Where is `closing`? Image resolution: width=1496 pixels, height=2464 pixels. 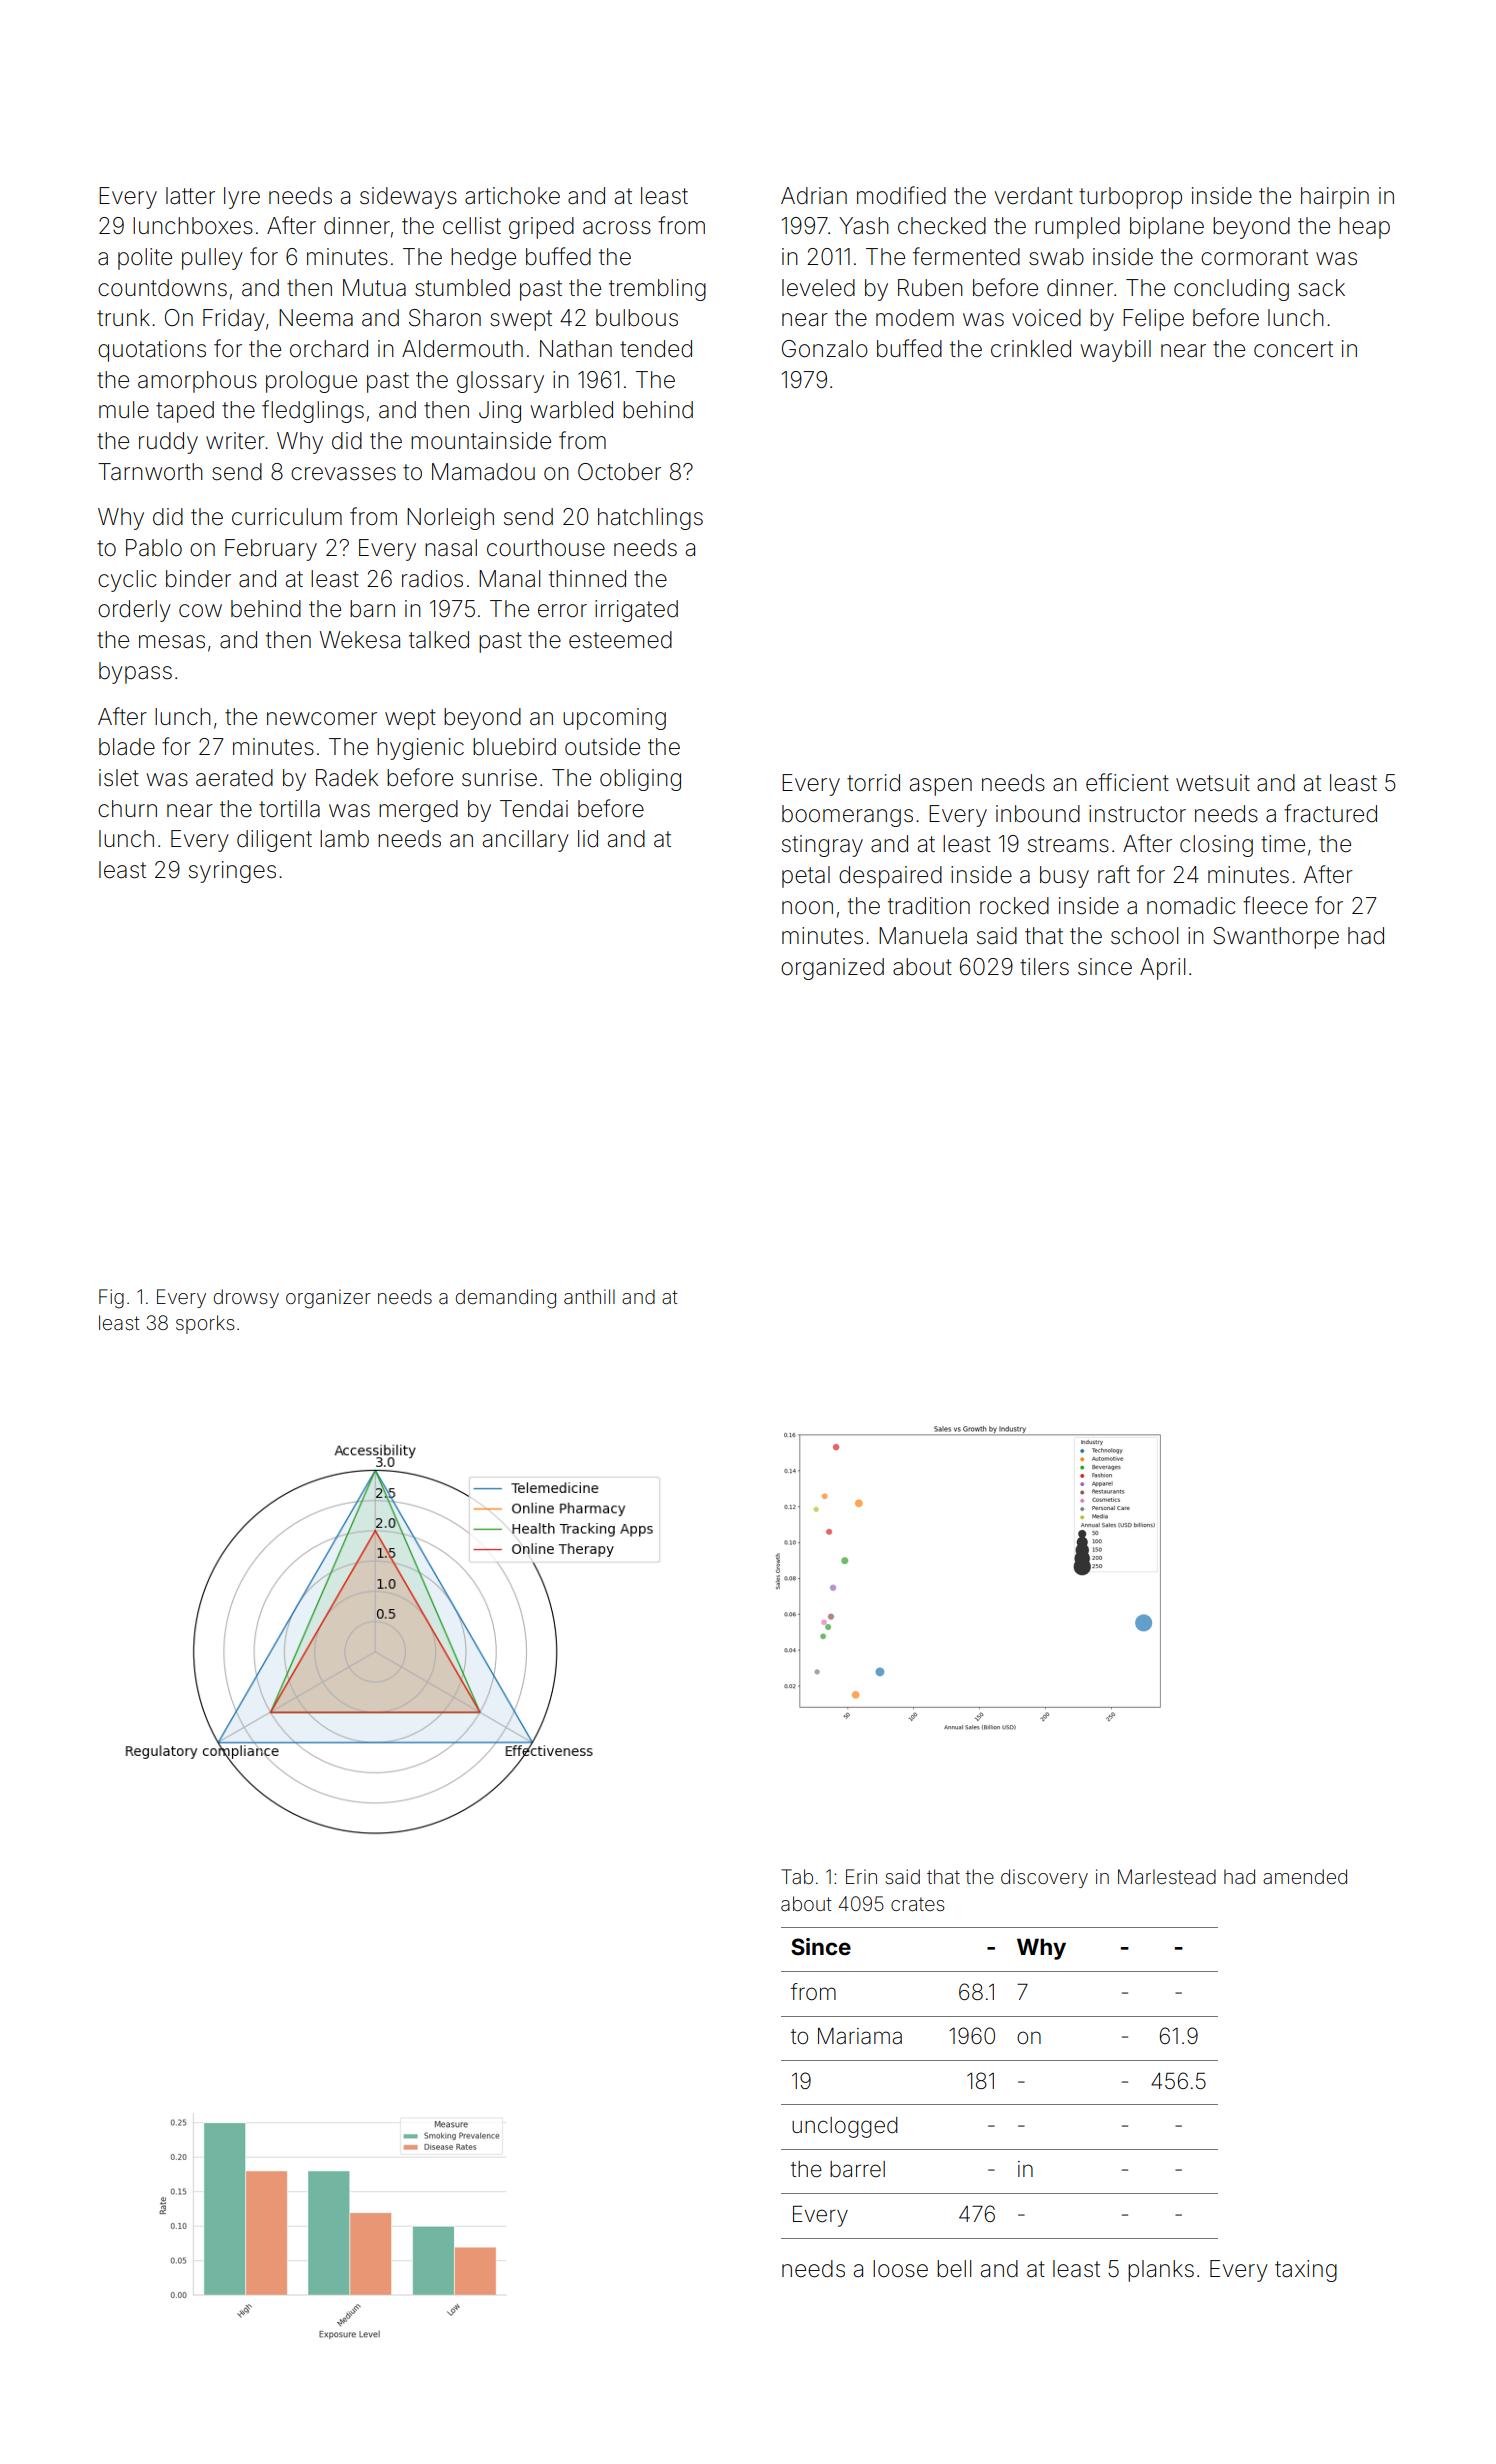 closing is located at coordinates (1216, 846).
